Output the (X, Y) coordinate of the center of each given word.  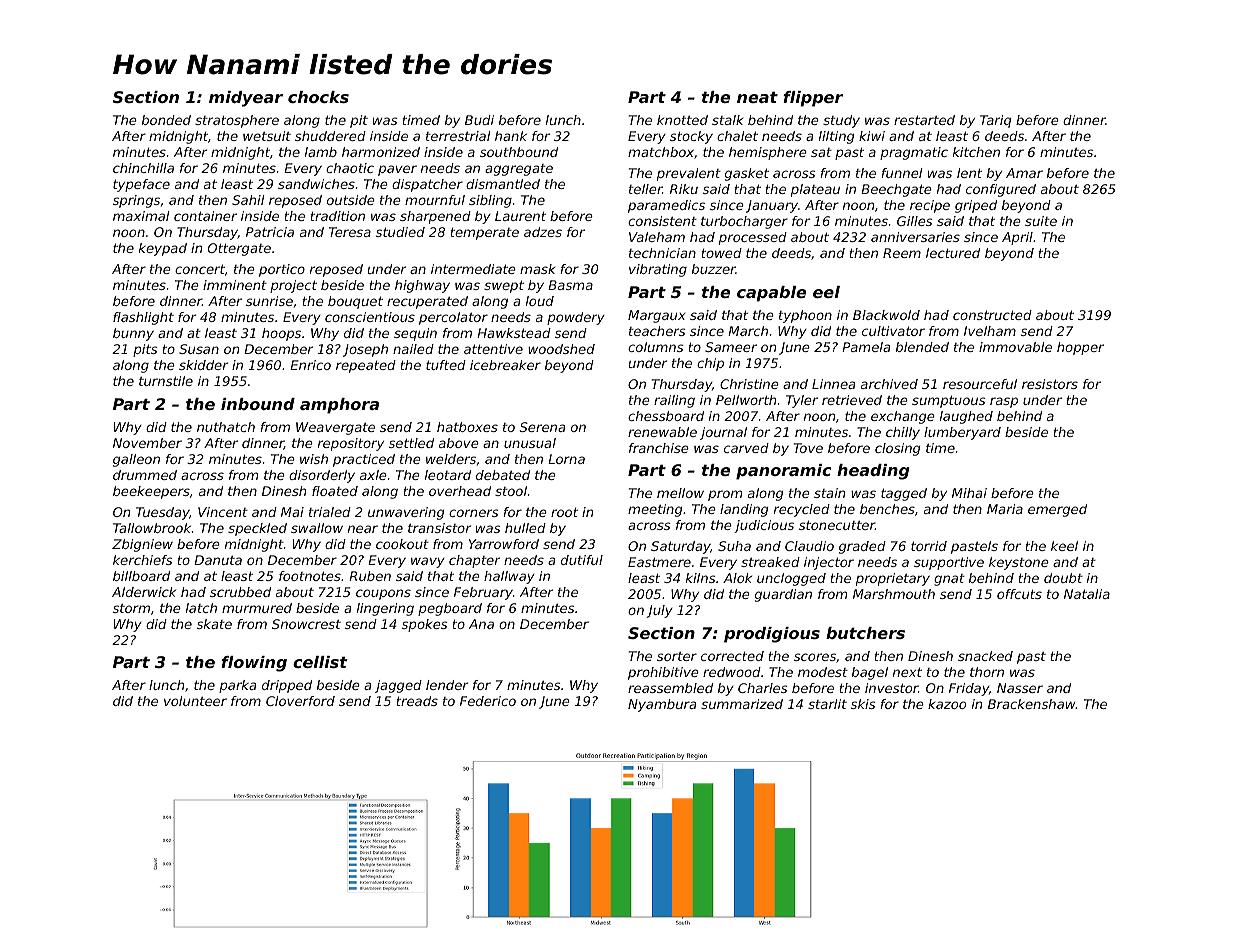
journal (723, 433)
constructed (992, 315)
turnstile (166, 381)
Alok (737, 578)
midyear (246, 99)
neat (757, 97)
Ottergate (239, 249)
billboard (141, 576)
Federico (488, 701)
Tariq (996, 121)
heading (873, 472)
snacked (985, 656)
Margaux (657, 316)
